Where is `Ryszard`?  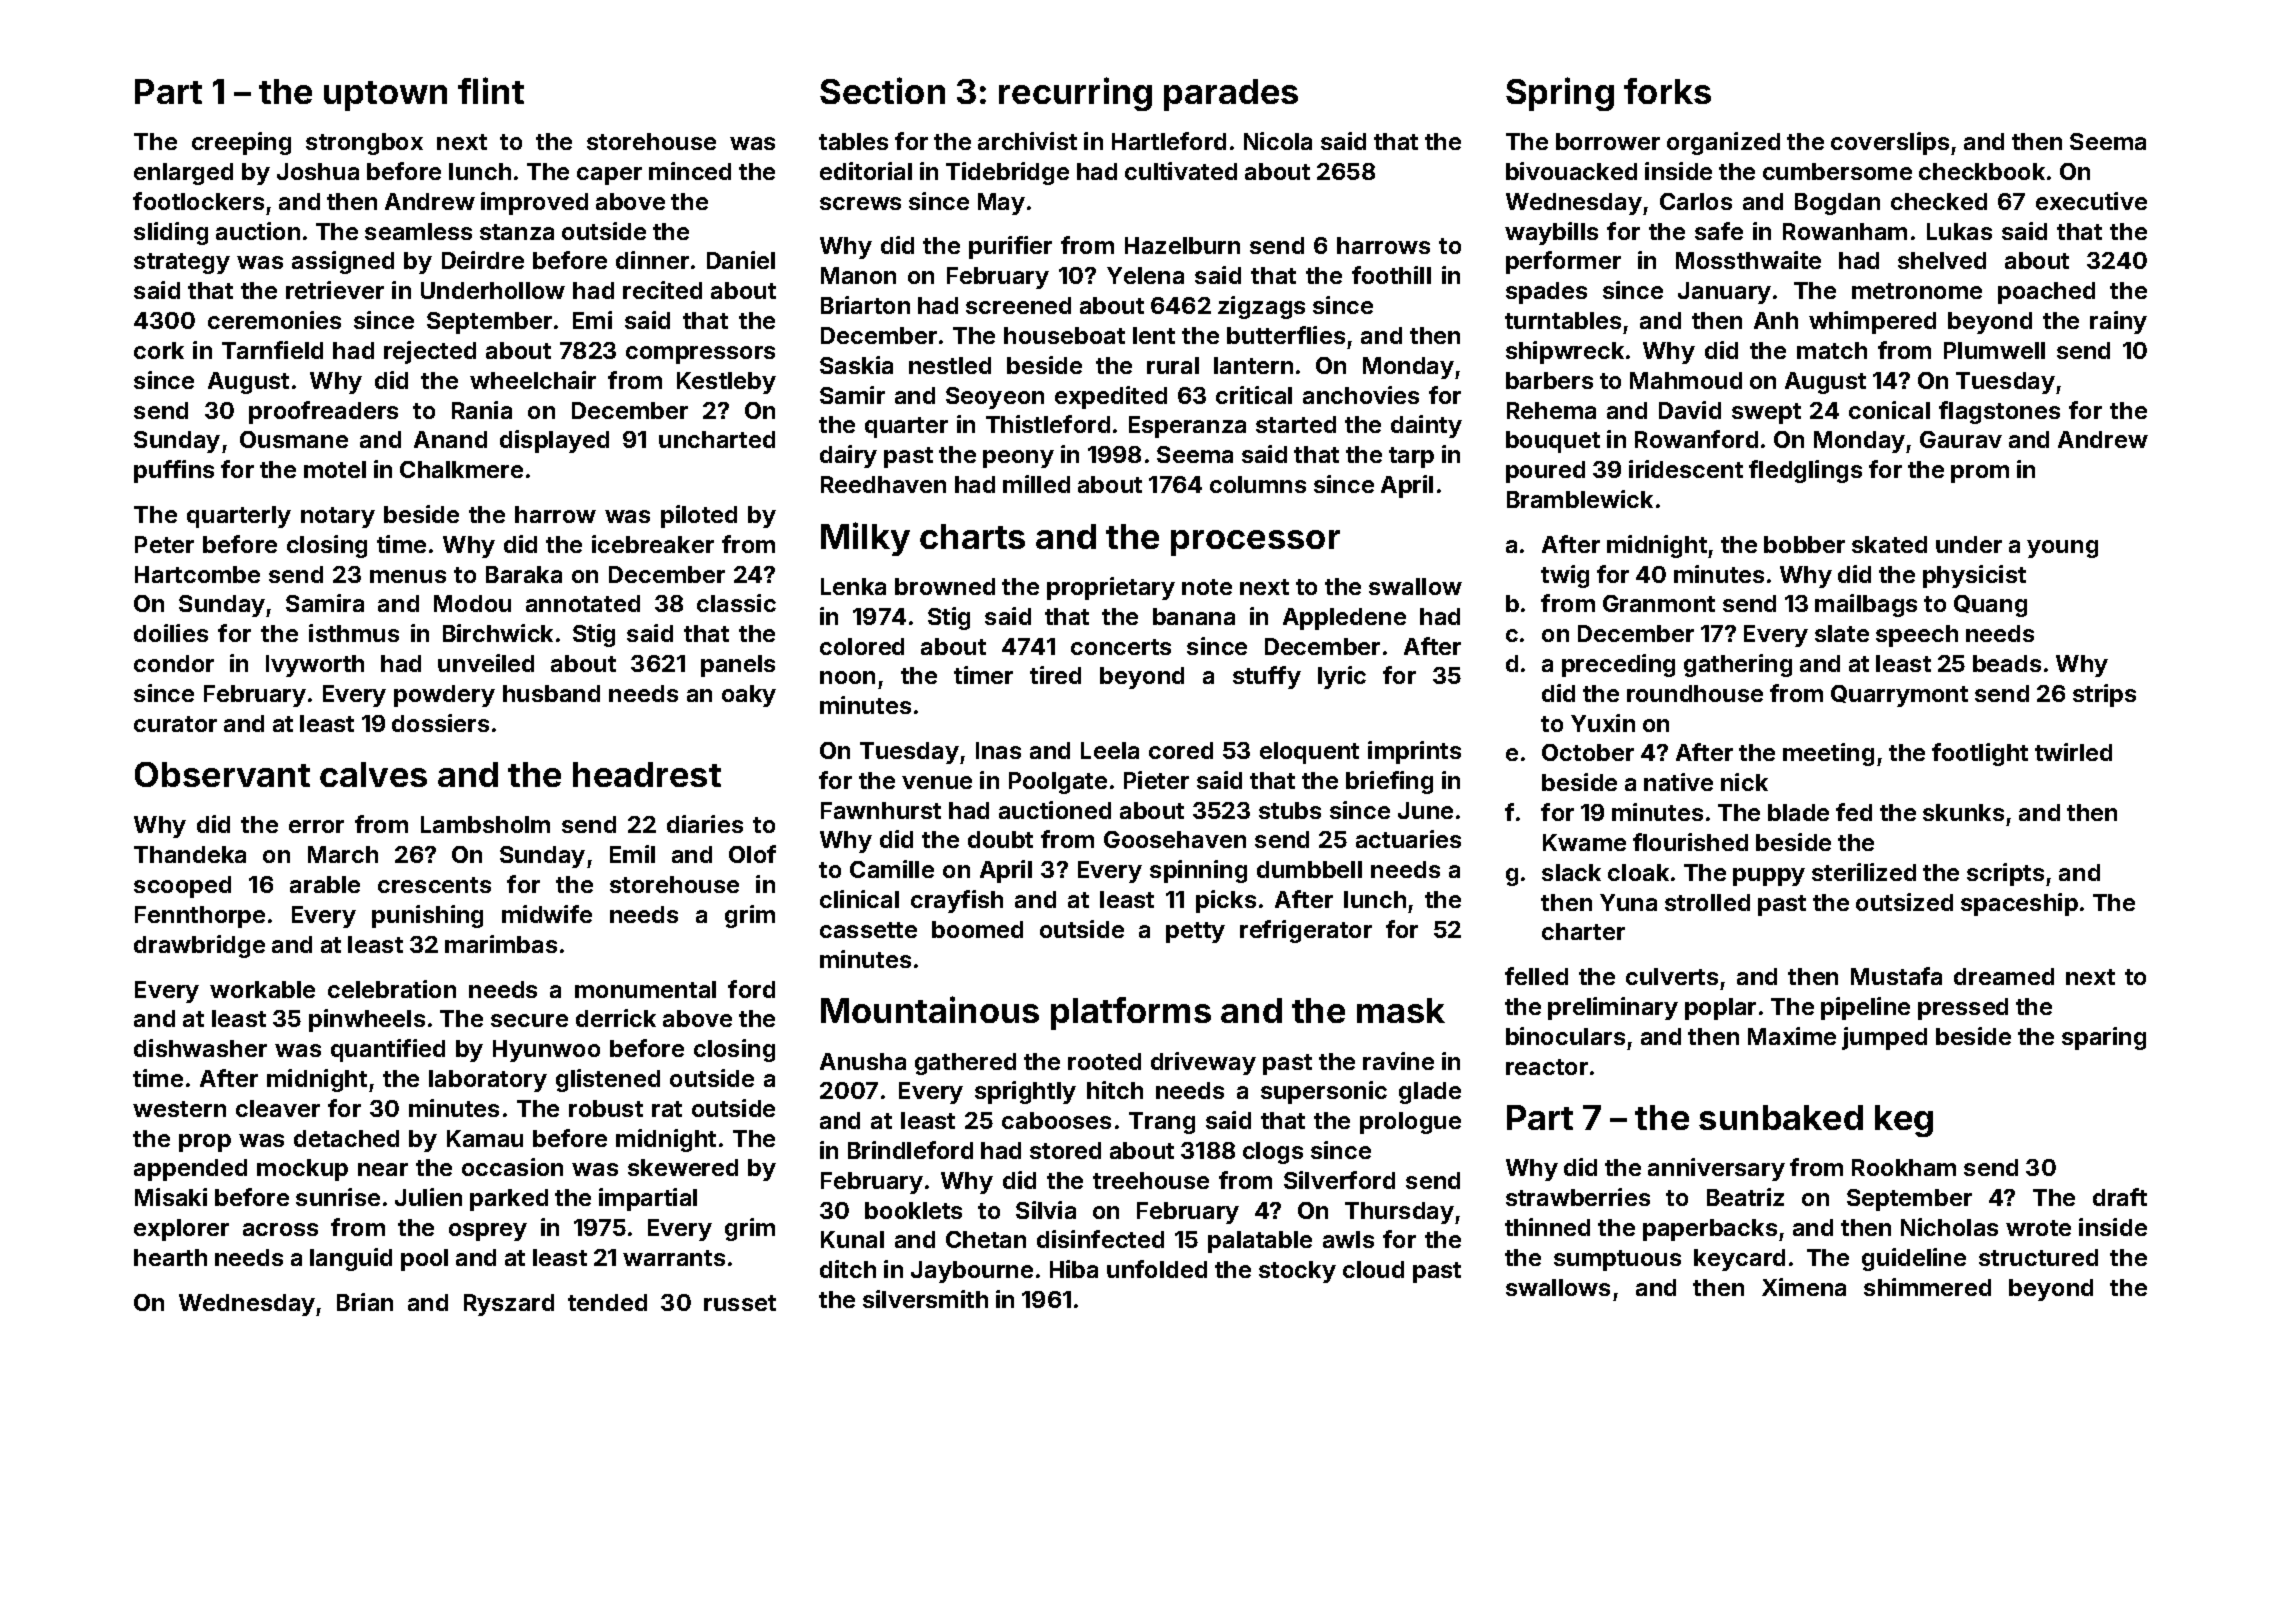 Ryszard is located at coordinates (509, 1305).
